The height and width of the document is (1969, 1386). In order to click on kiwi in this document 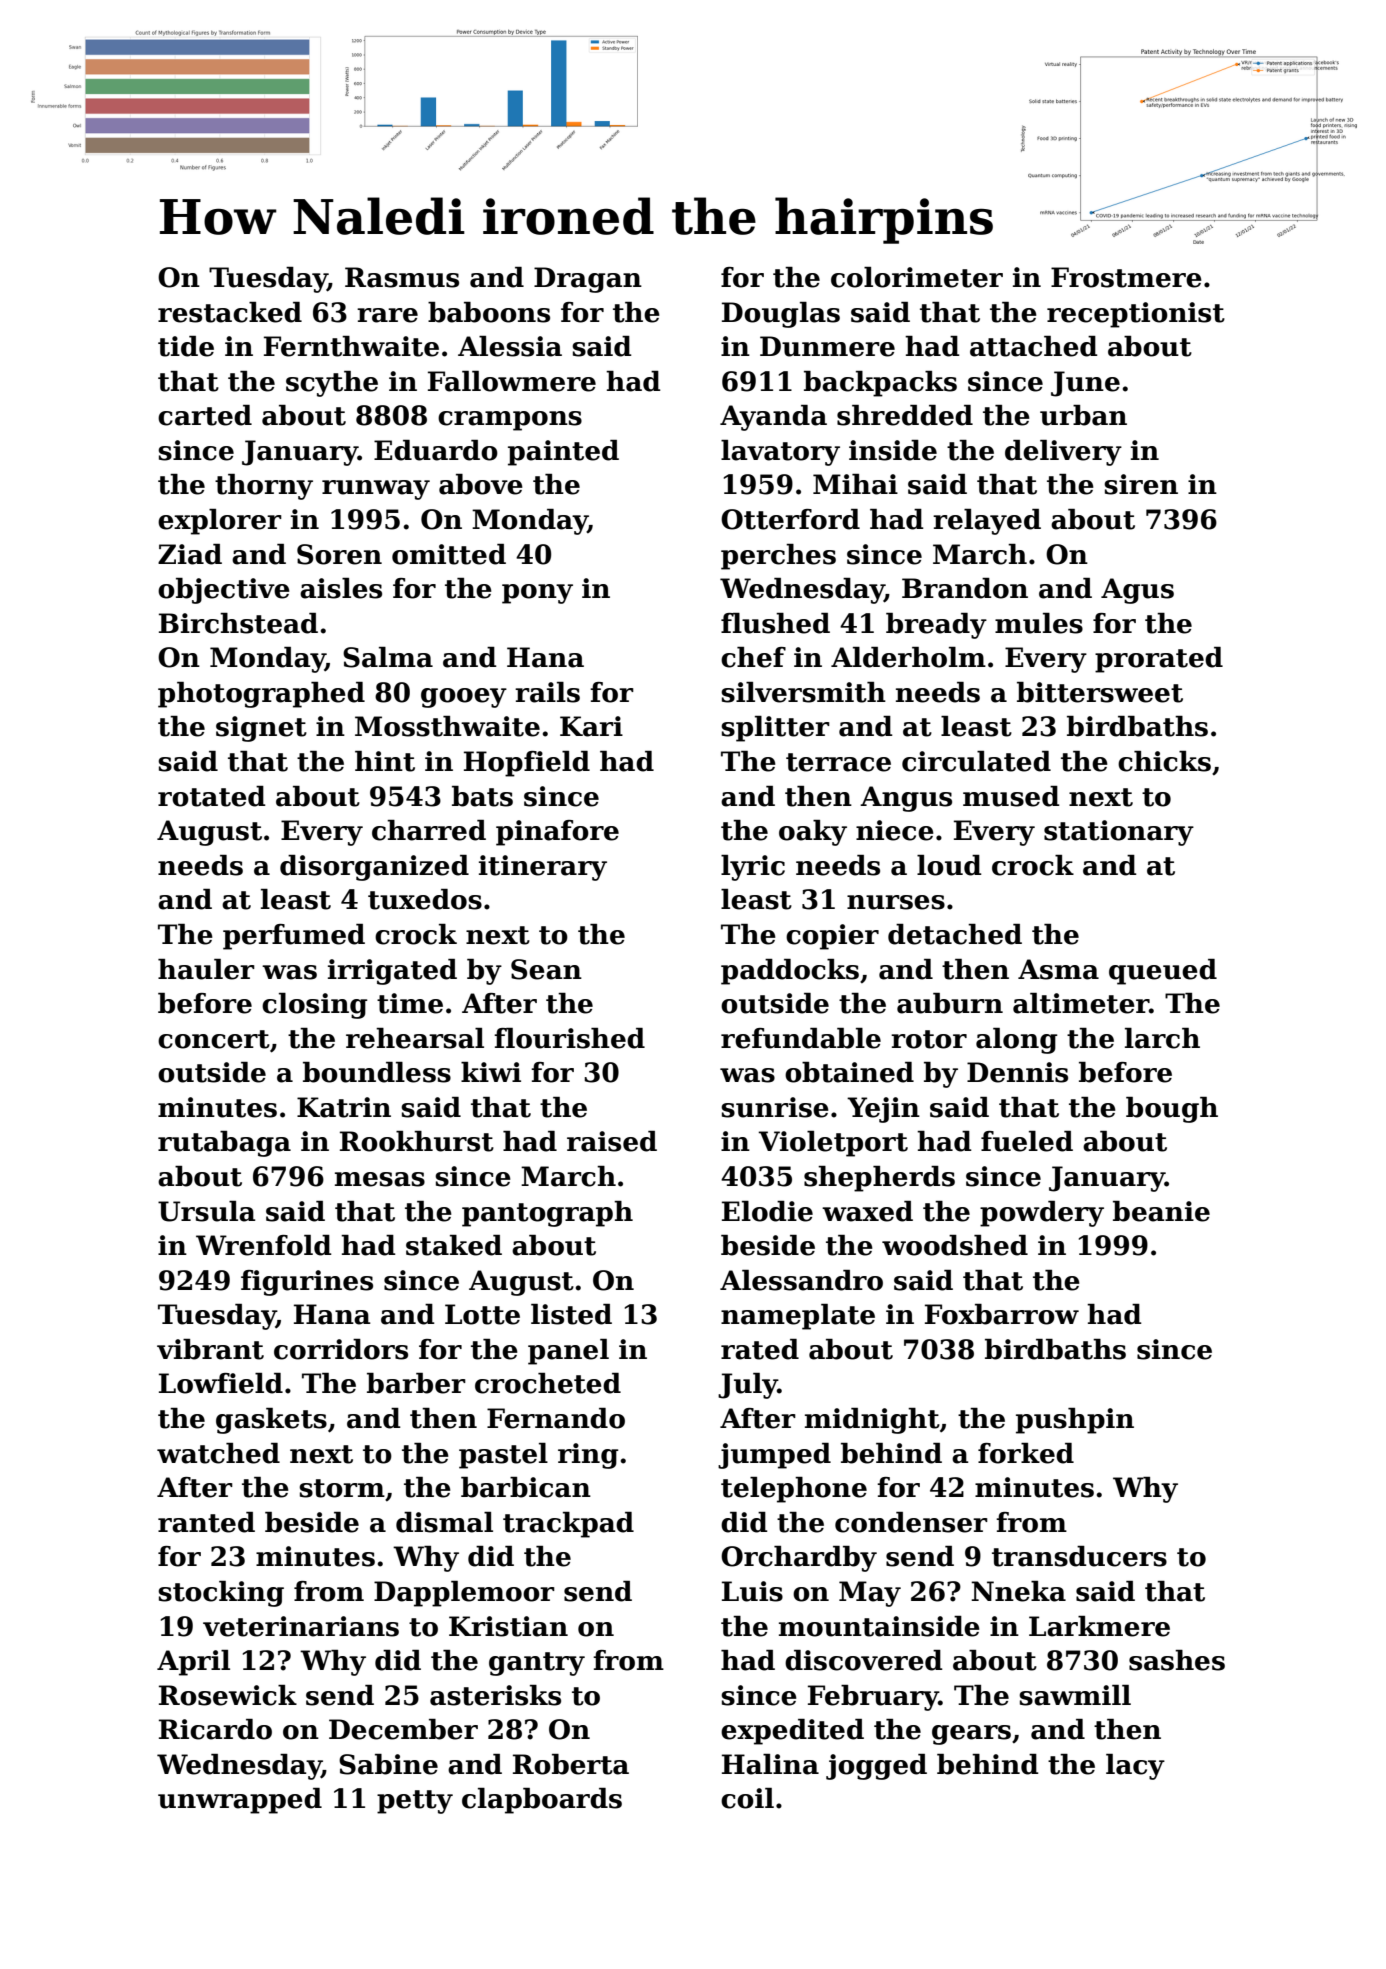, I will do `click(491, 1072)`.
